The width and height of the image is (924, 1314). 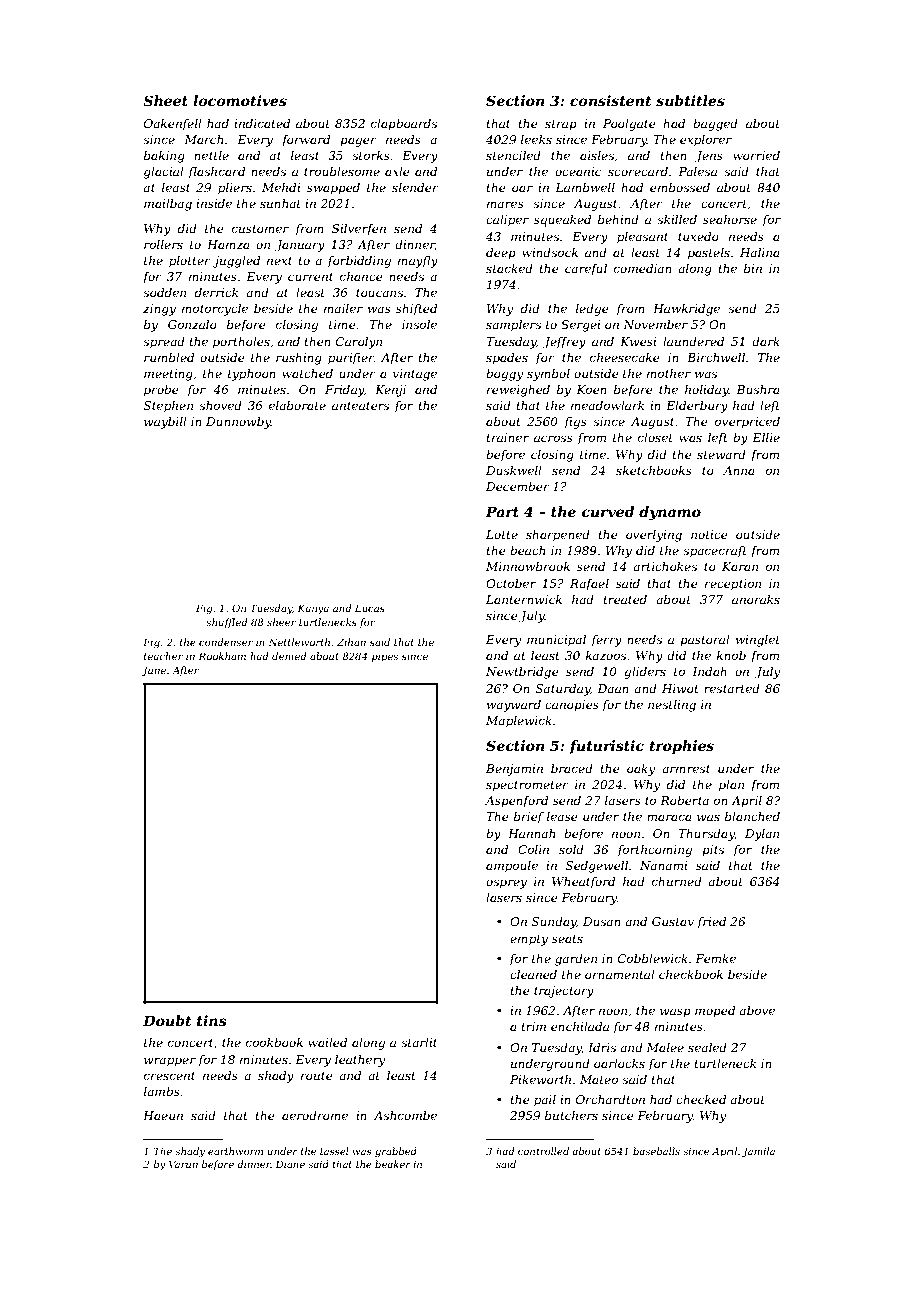 I want to click on clapboards, so click(x=404, y=125).
